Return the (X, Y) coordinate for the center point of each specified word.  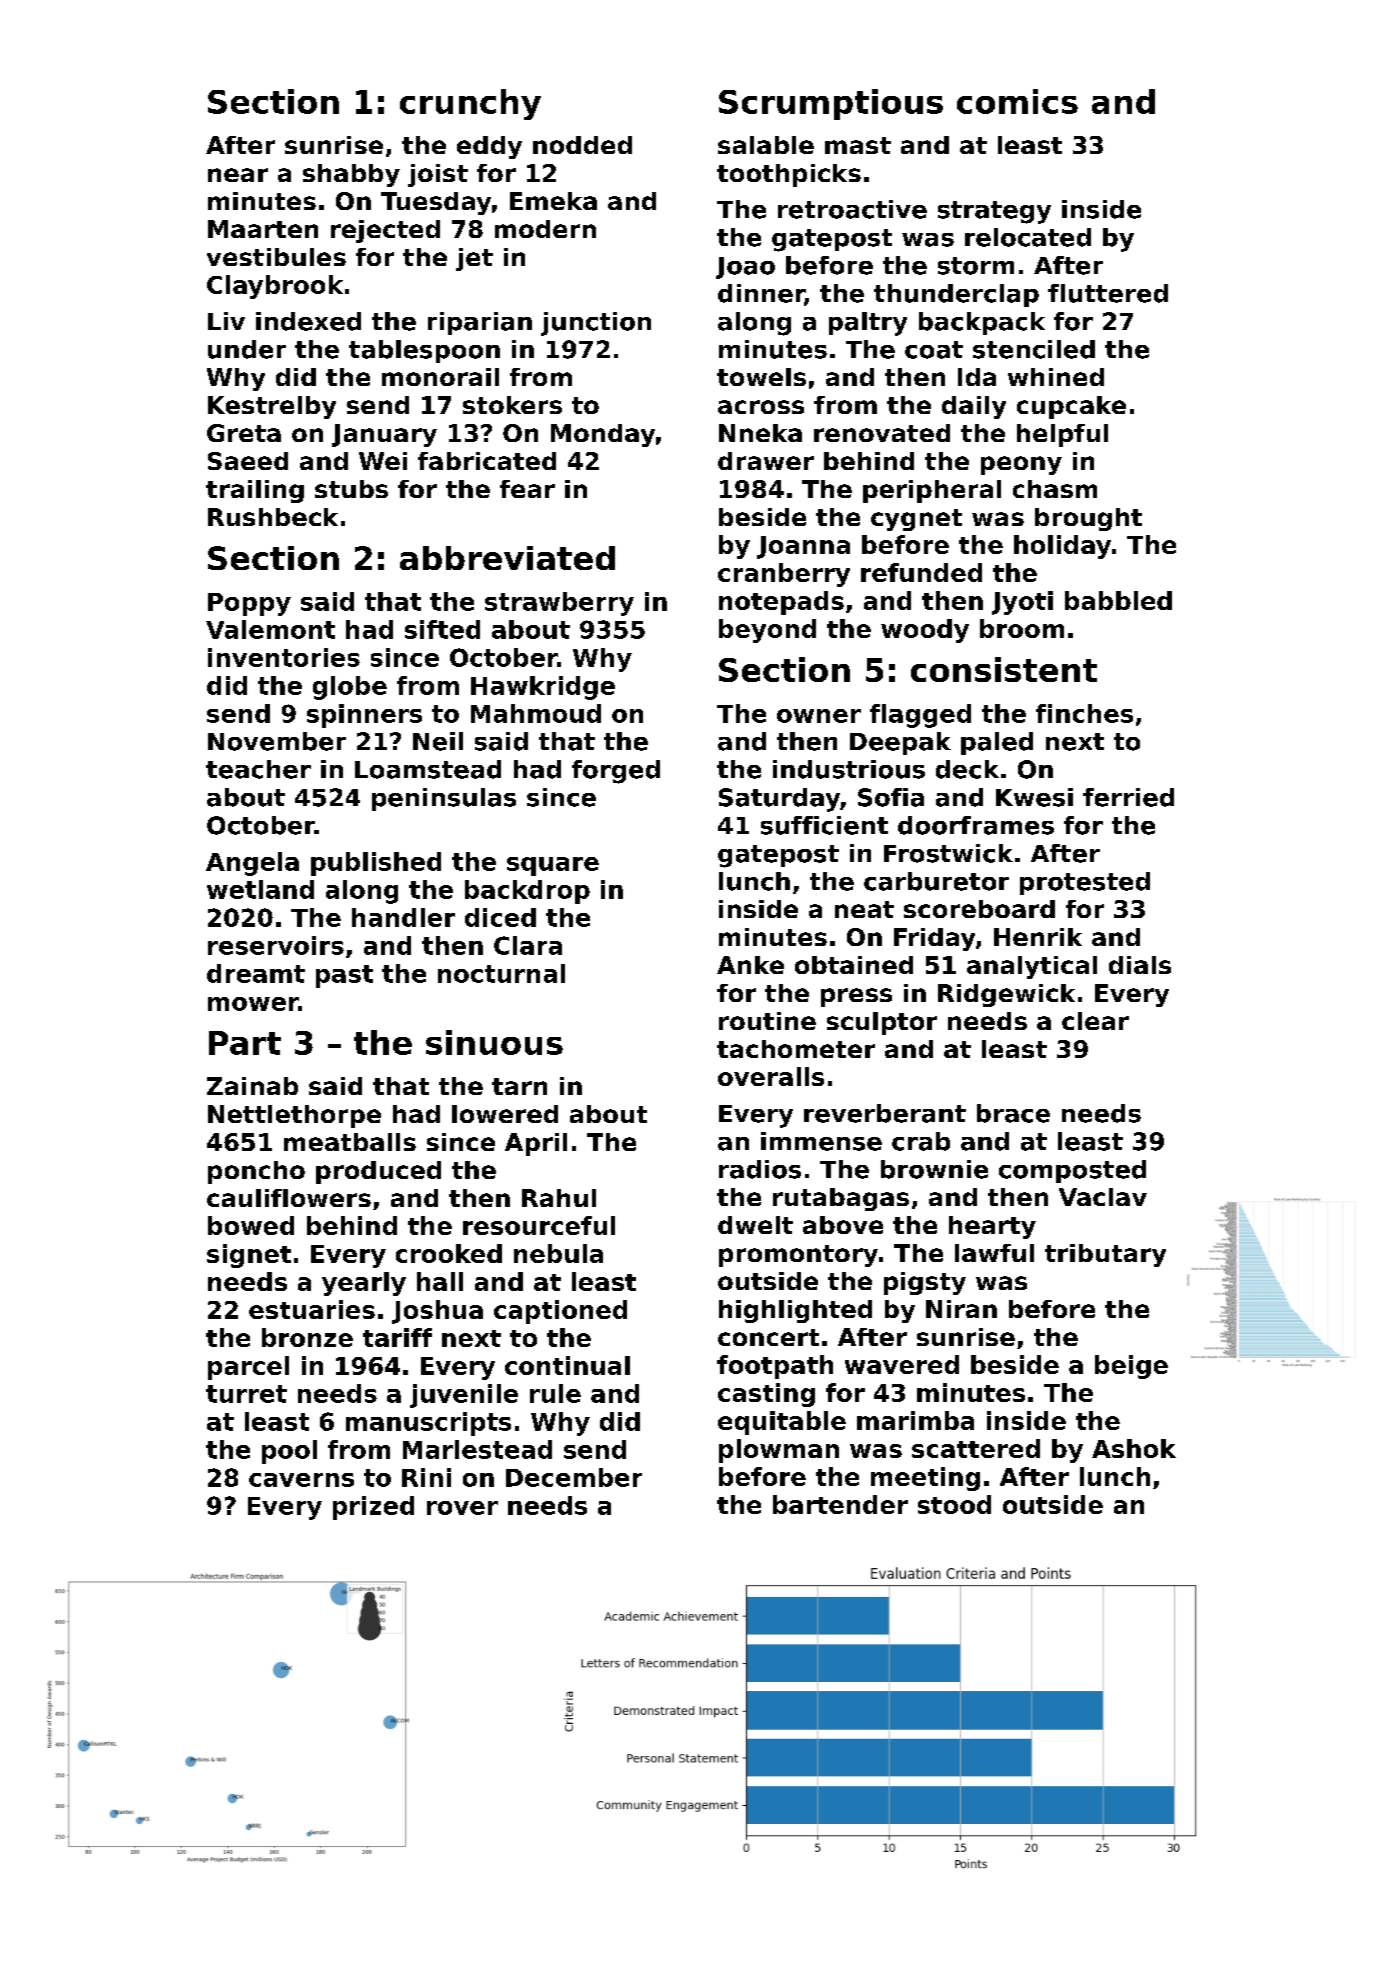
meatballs (350, 1142)
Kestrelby (272, 407)
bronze (307, 1337)
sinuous (494, 1042)
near (238, 175)
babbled (1118, 600)
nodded (582, 145)
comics (1017, 101)
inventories (284, 657)
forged (616, 772)
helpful (1062, 435)
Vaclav (1103, 1197)
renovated (882, 433)
